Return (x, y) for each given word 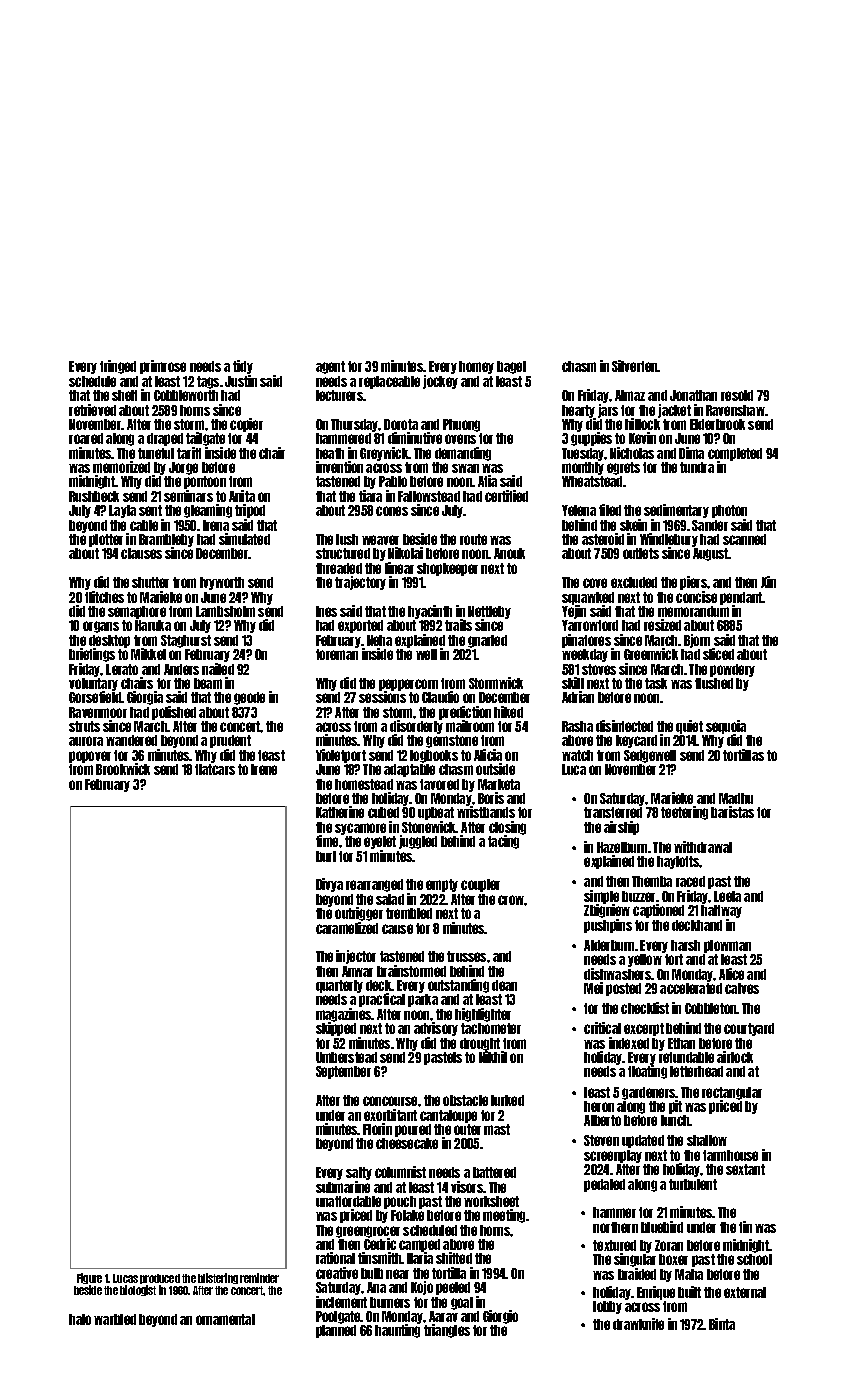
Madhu (736, 798)
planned (336, 1331)
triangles (447, 1331)
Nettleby (489, 613)
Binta (722, 1324)
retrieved (92, 410)
